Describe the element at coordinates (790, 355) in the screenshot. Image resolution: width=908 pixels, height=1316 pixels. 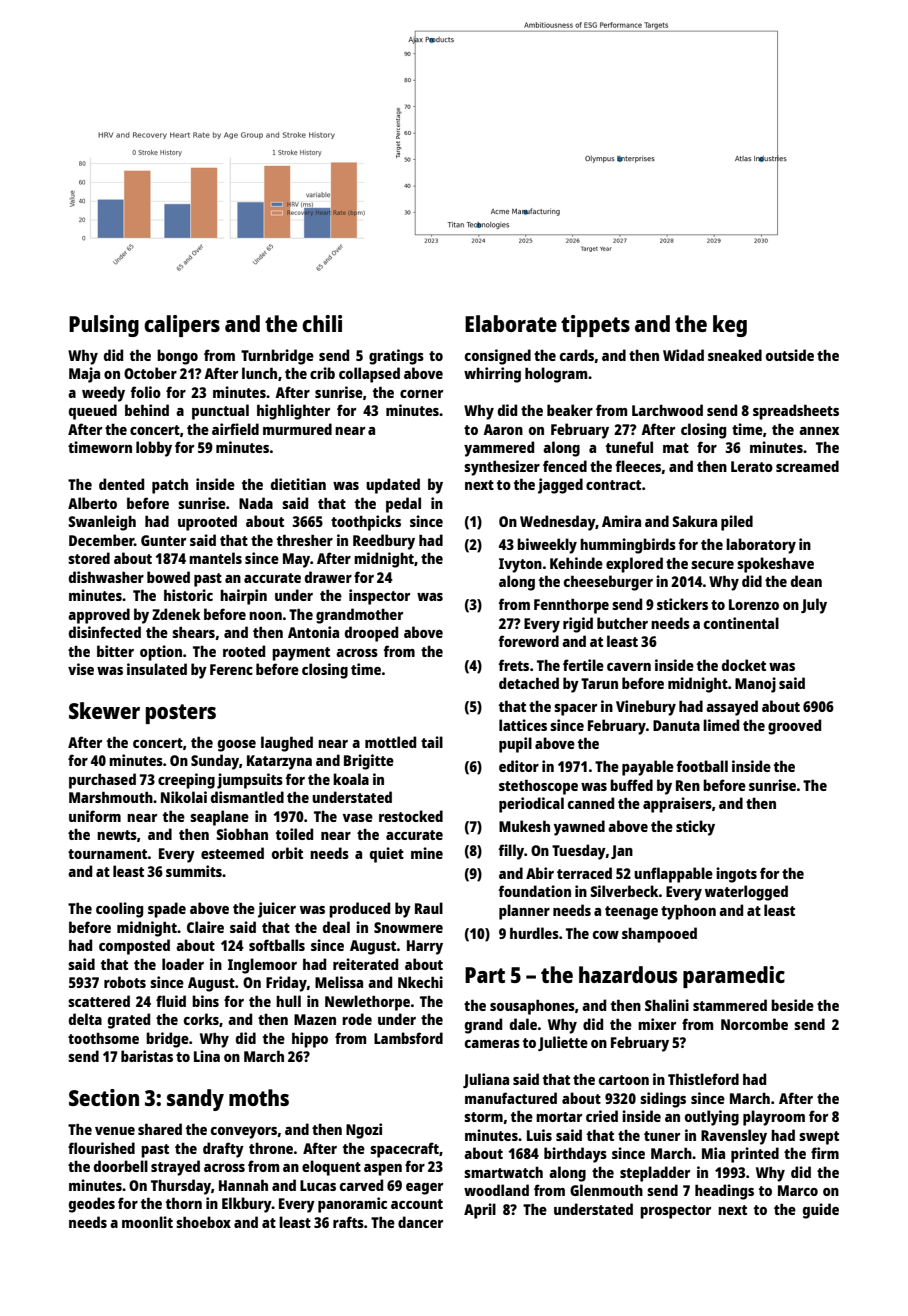
I see `outside` at that location.
